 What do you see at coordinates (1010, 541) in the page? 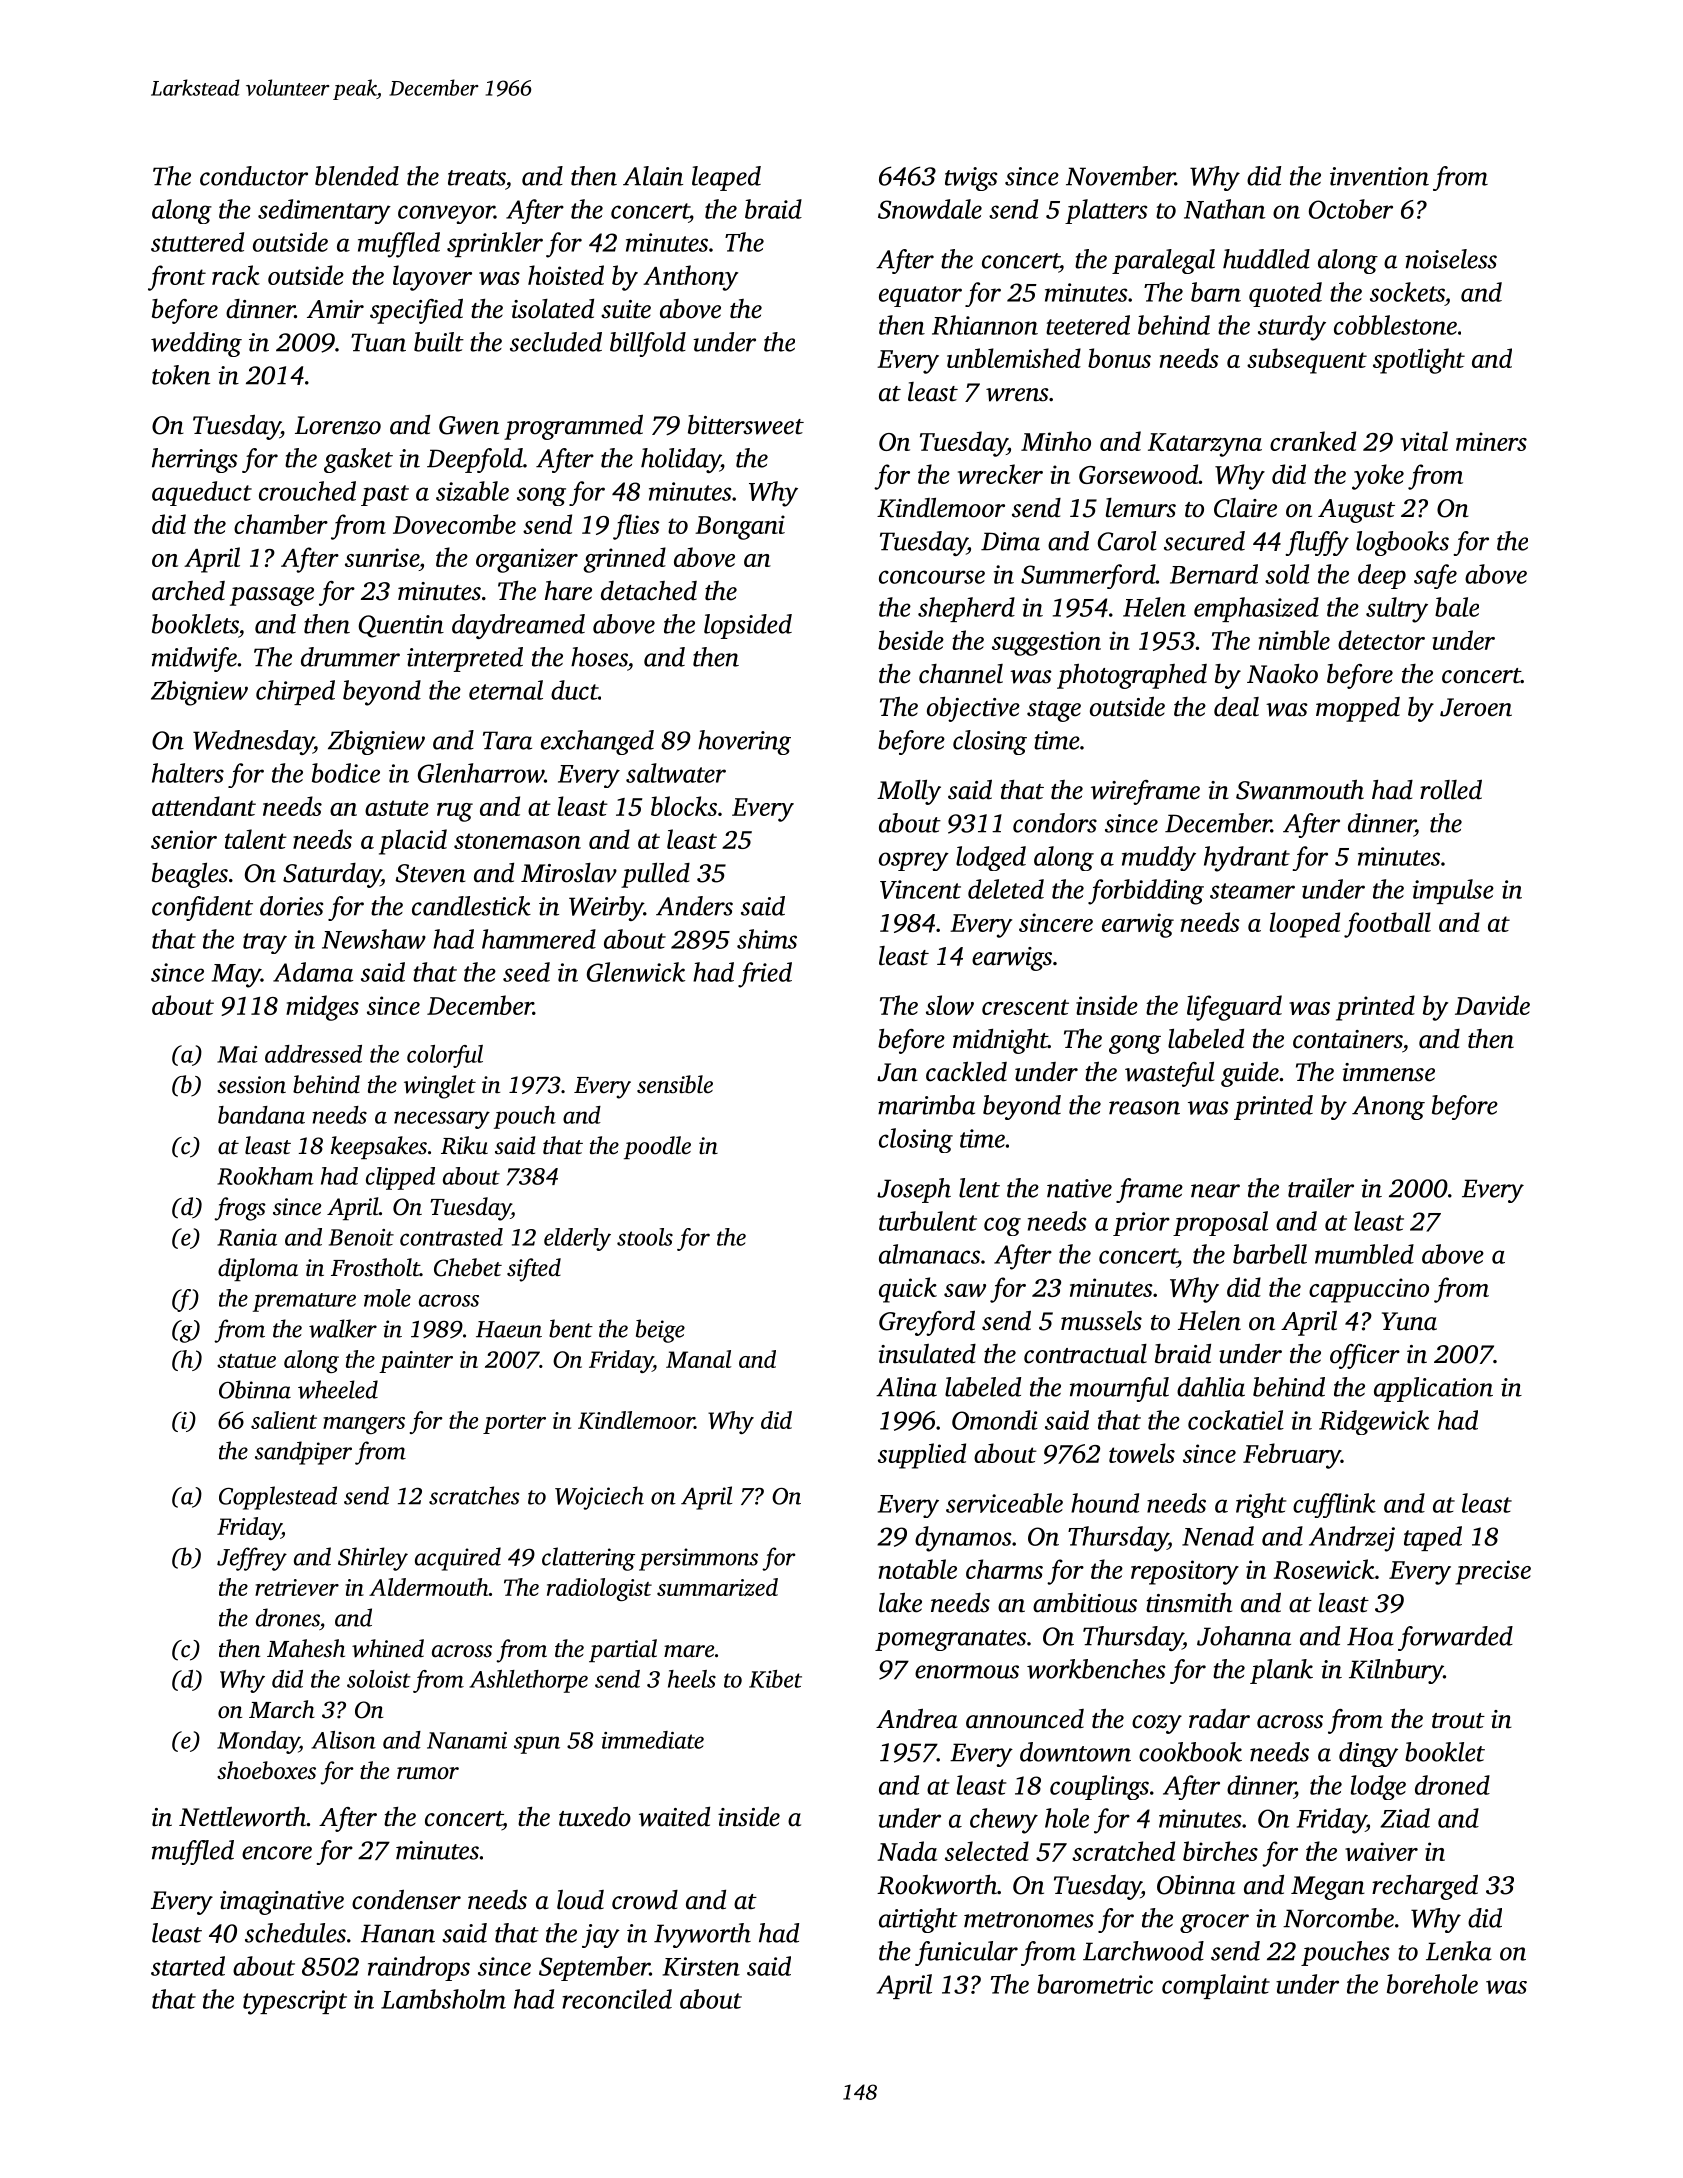
I see `Dima` at bounding box center [1010, 541].
